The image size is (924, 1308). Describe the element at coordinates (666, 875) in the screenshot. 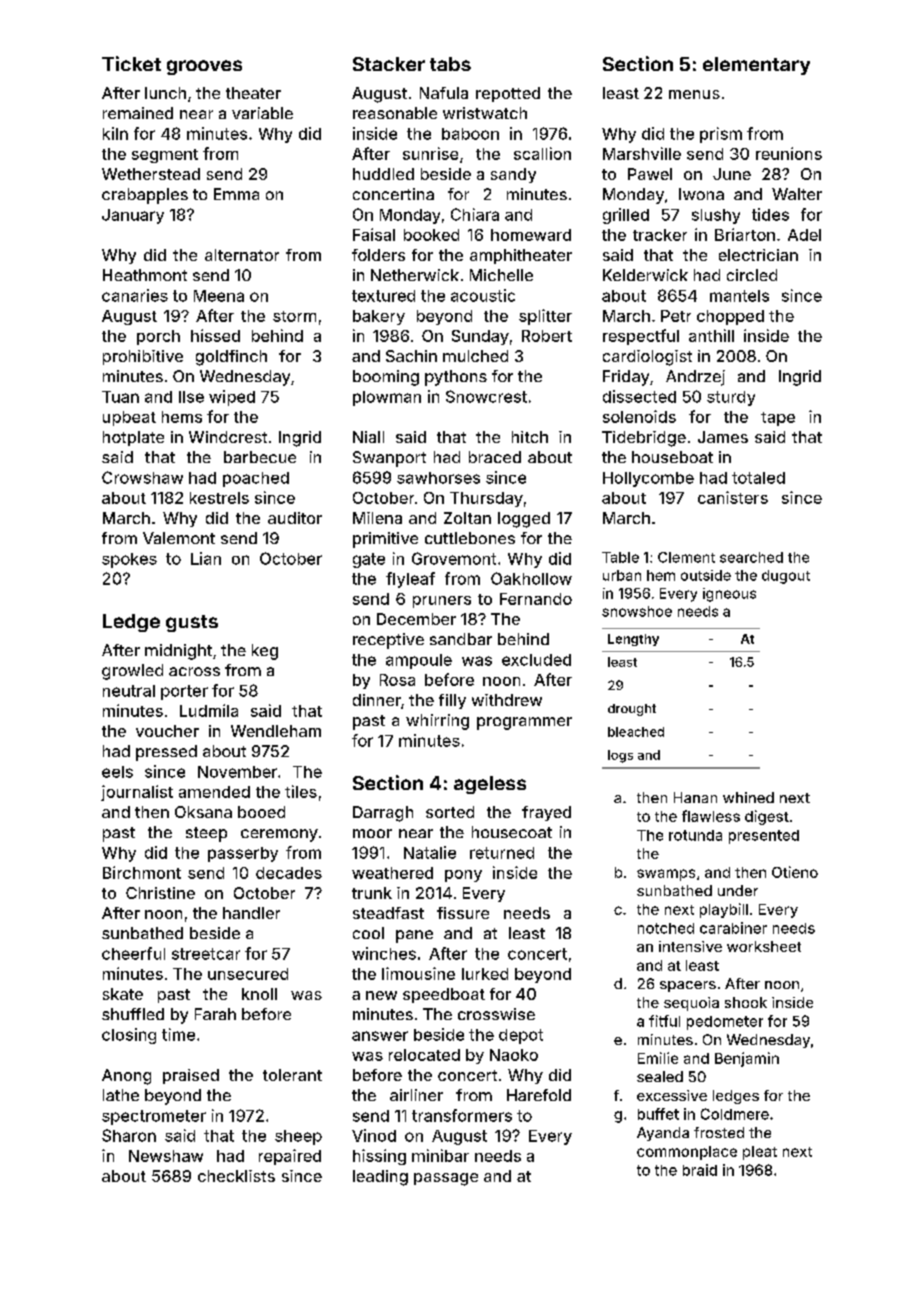

I see `swamps` at that location.
